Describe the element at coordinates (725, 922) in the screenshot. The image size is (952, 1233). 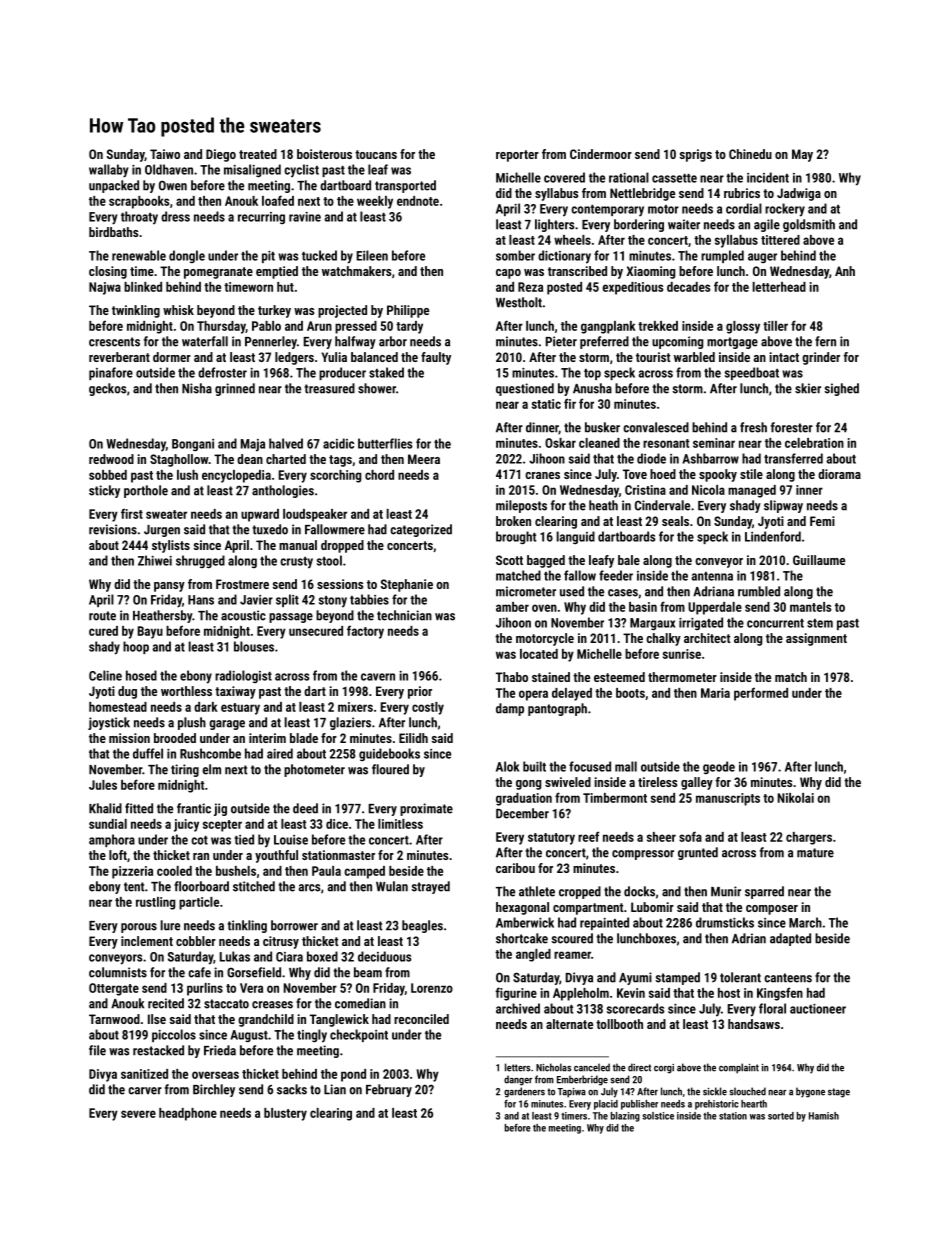
I see `drumsticks` at that location.
